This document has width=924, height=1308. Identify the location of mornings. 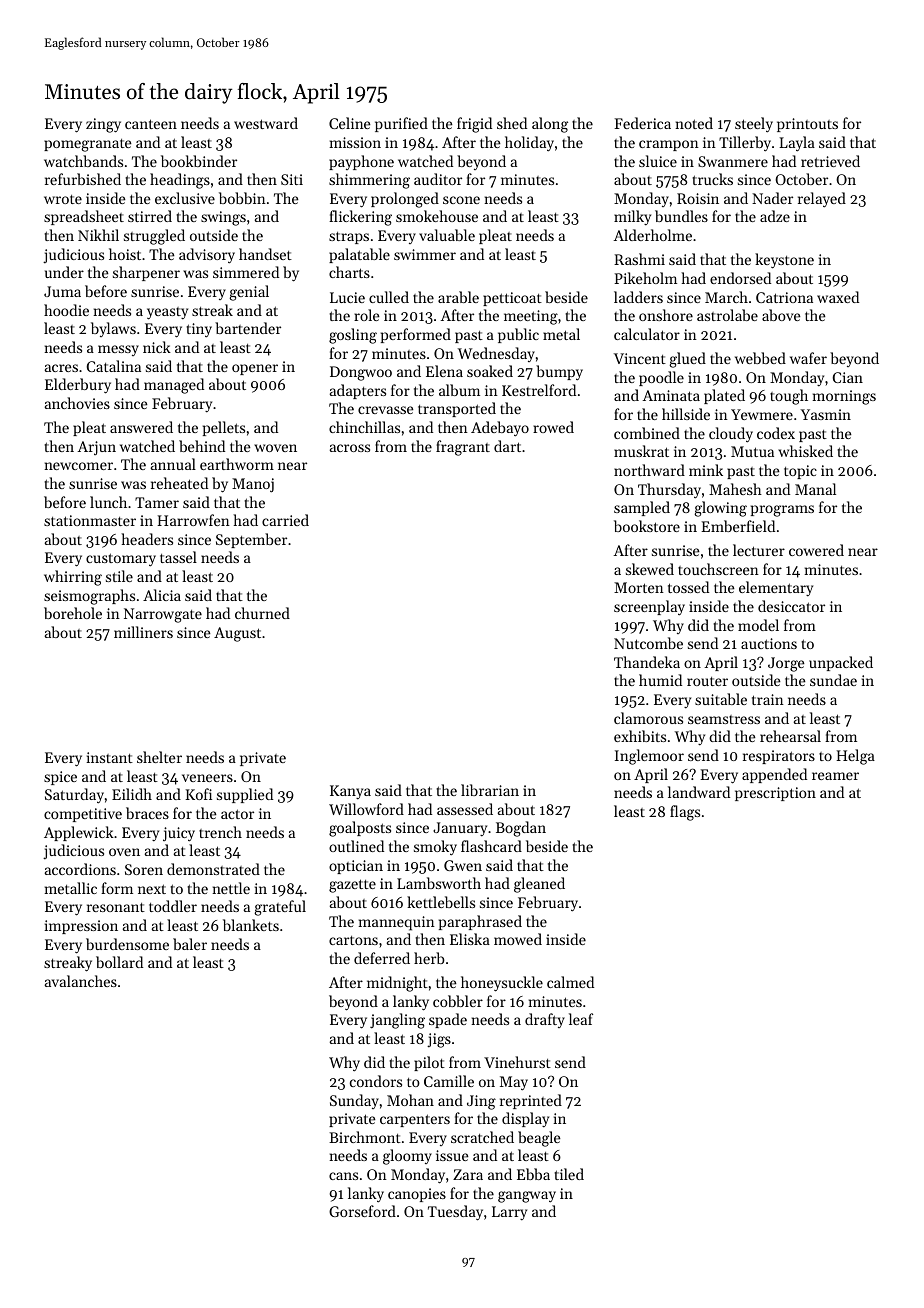
(844, 397).
